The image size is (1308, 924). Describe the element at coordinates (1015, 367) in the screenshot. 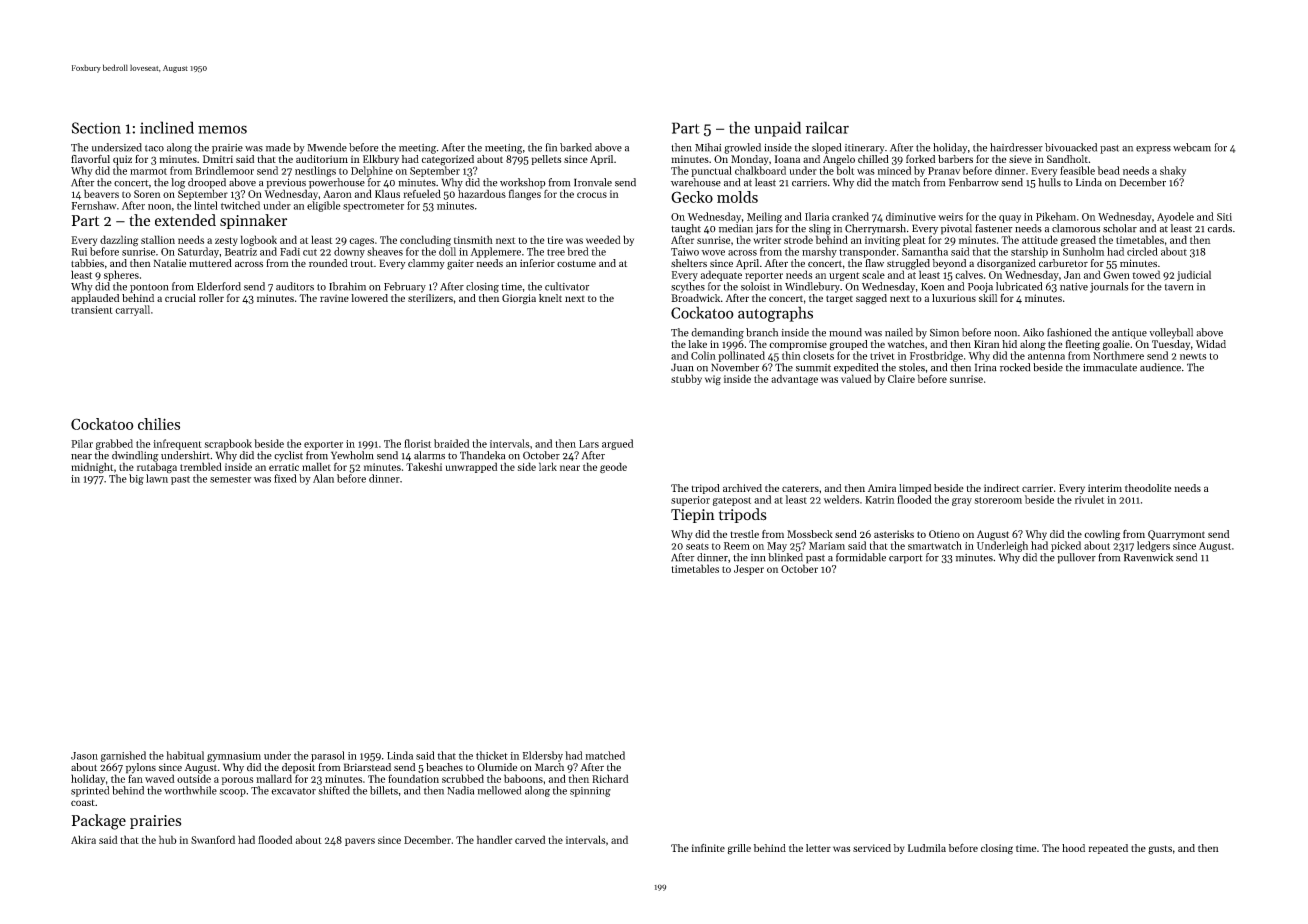

I see `rocked` at that location.
